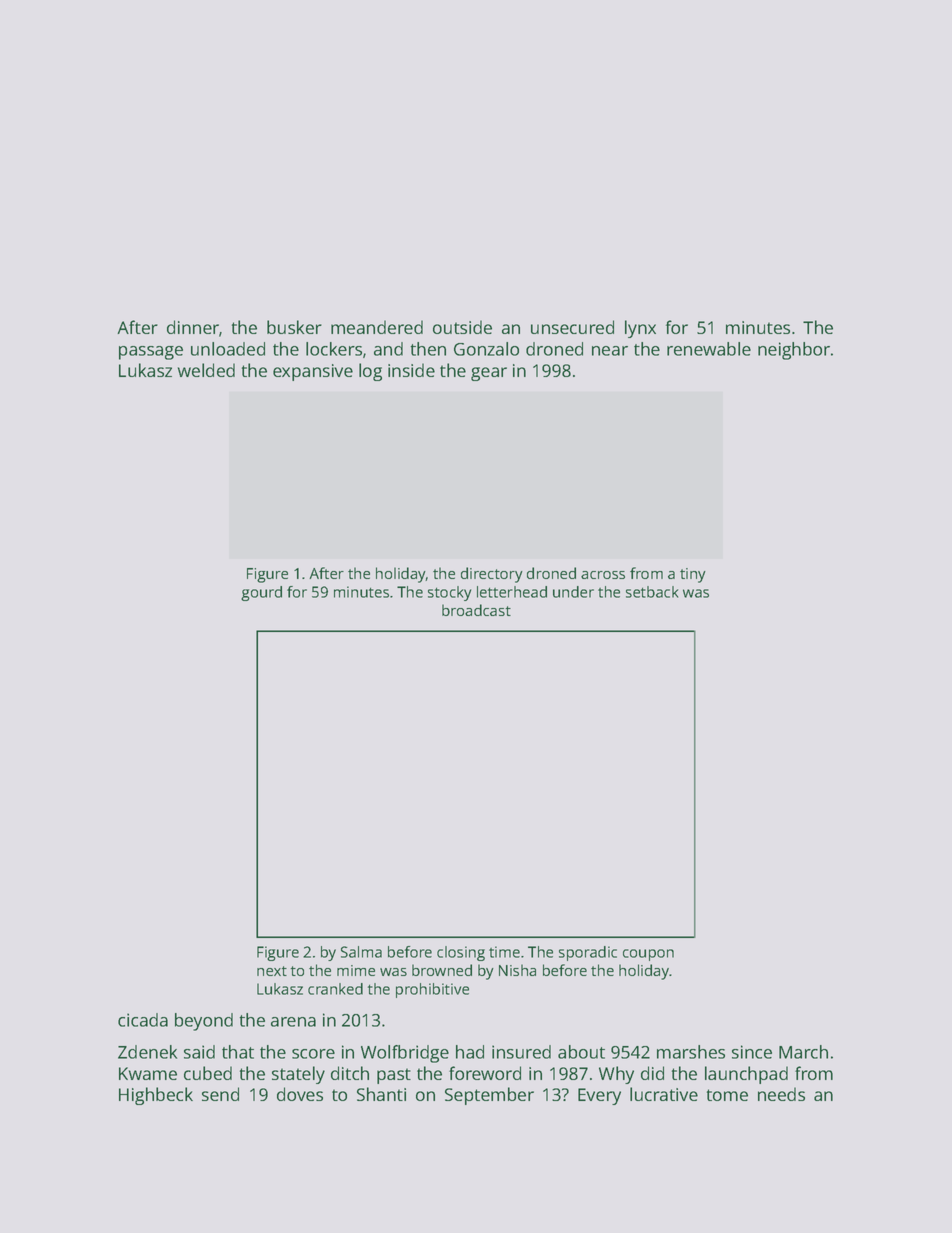  What do you see at coordinates (377, 327) in the screenshot?
I see `meandered` at bounding box center [377, 327].
